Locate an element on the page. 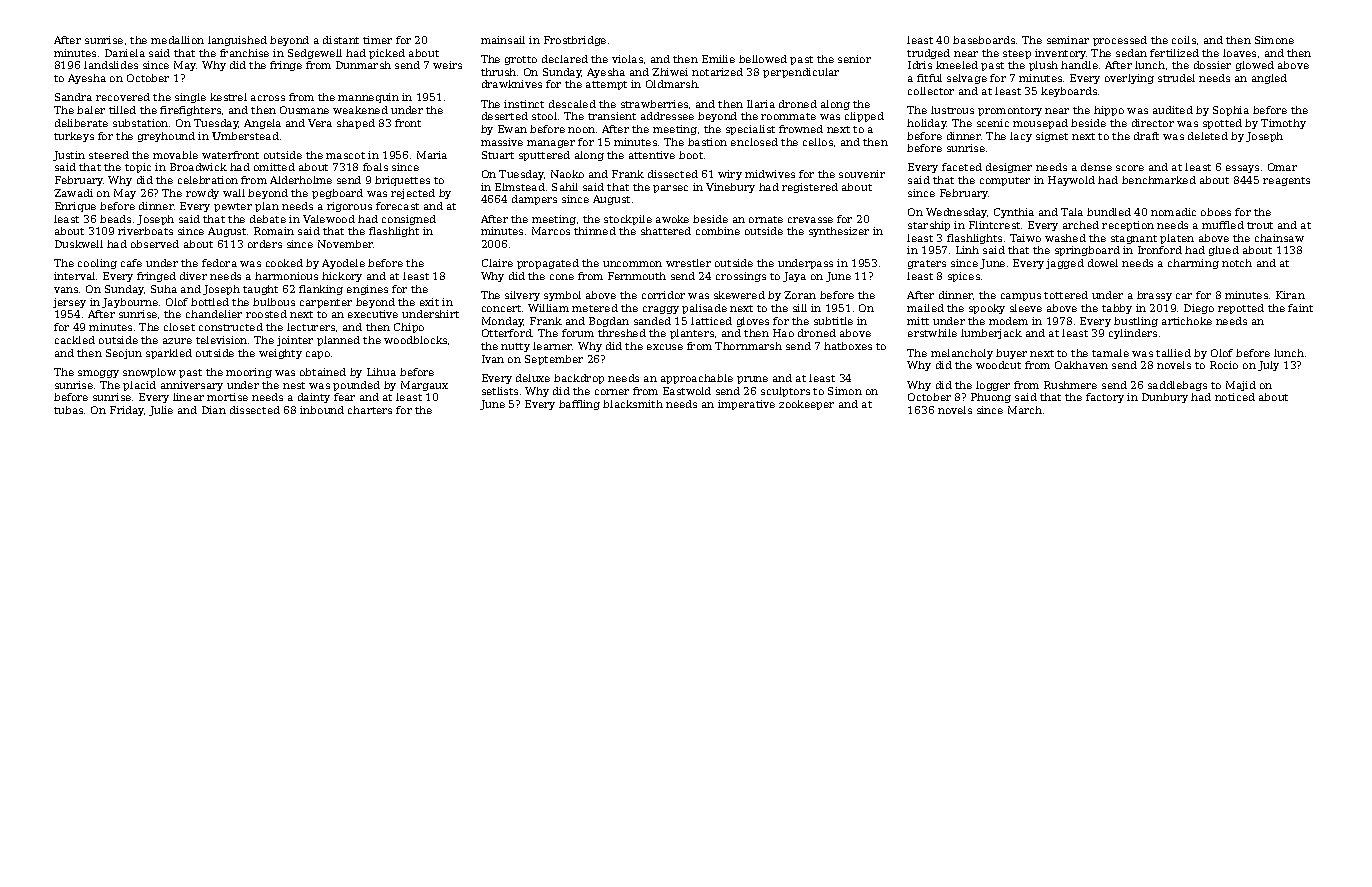  placid is located at coordinates (139, 386).
